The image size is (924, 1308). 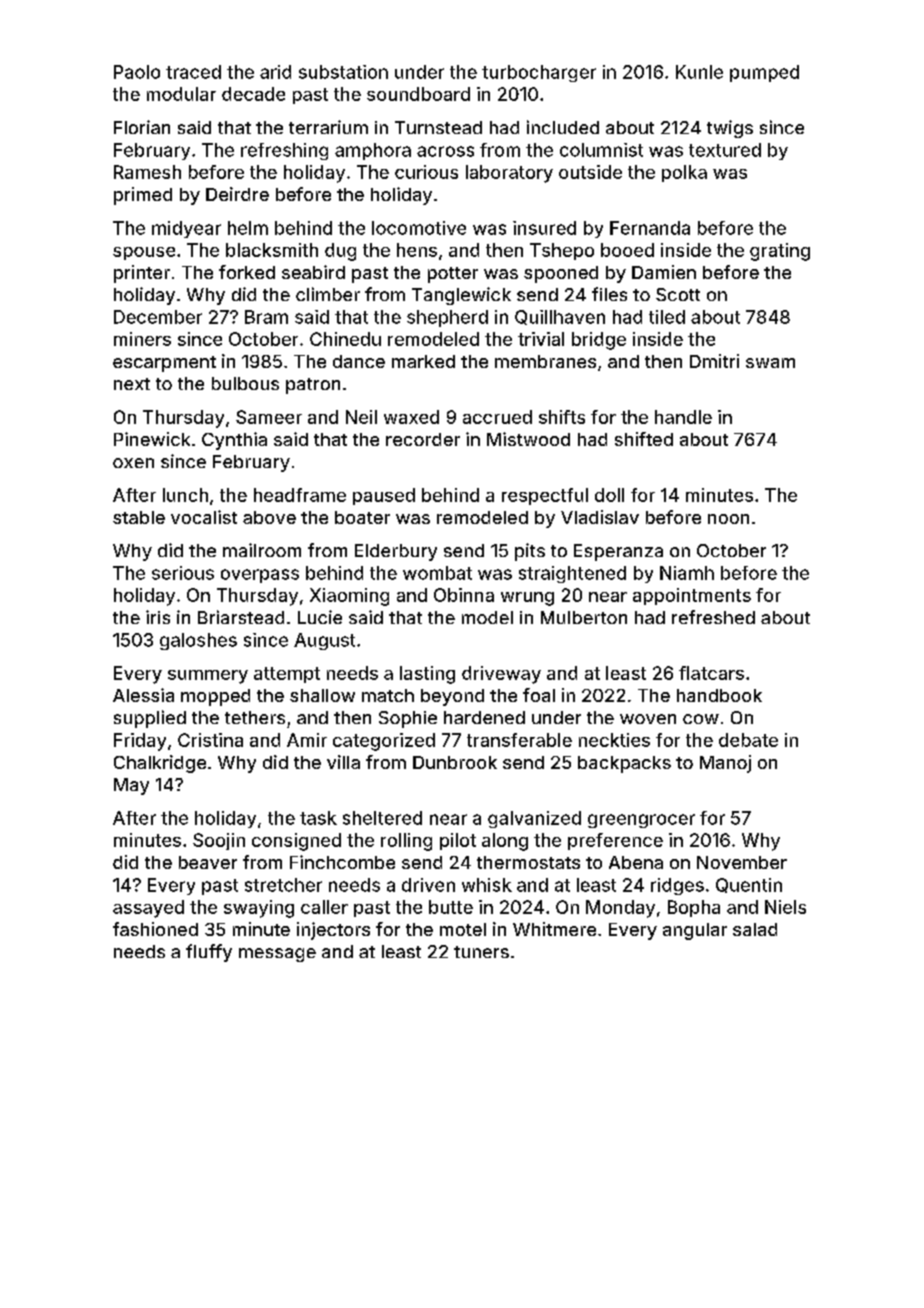 I want to click on turbocharger, so click(x=539, y=73).
